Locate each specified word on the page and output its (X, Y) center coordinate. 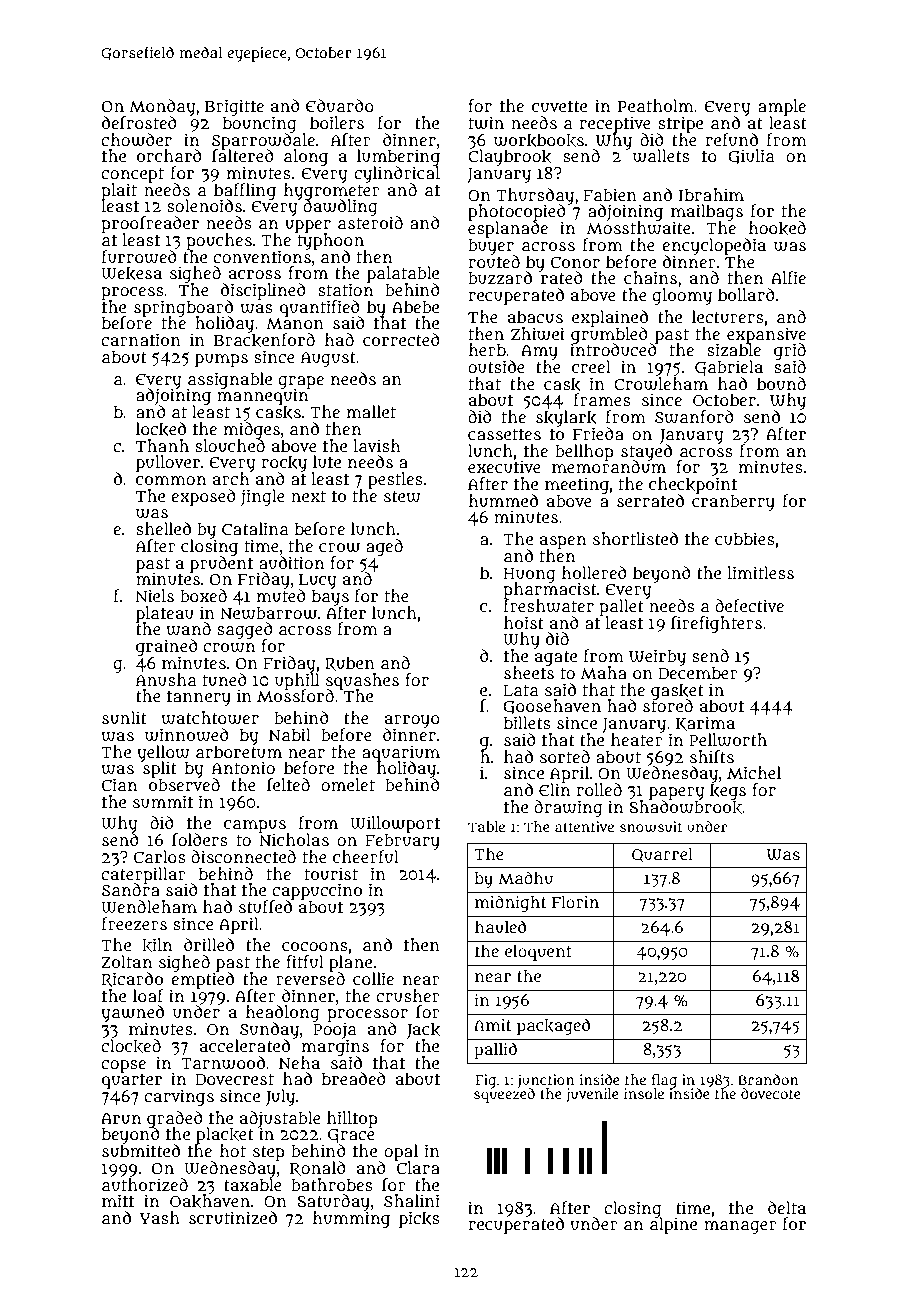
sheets (529, 672)
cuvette (559, 106)
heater (637, 739)
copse (123, 1066)
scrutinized (233, 1218)
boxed (203, 595)
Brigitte (234, 107)
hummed (503, 501)
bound (781, 383)
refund (732, 140)
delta (787, 1207)
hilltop (352, 1119)
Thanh (162, 445)
